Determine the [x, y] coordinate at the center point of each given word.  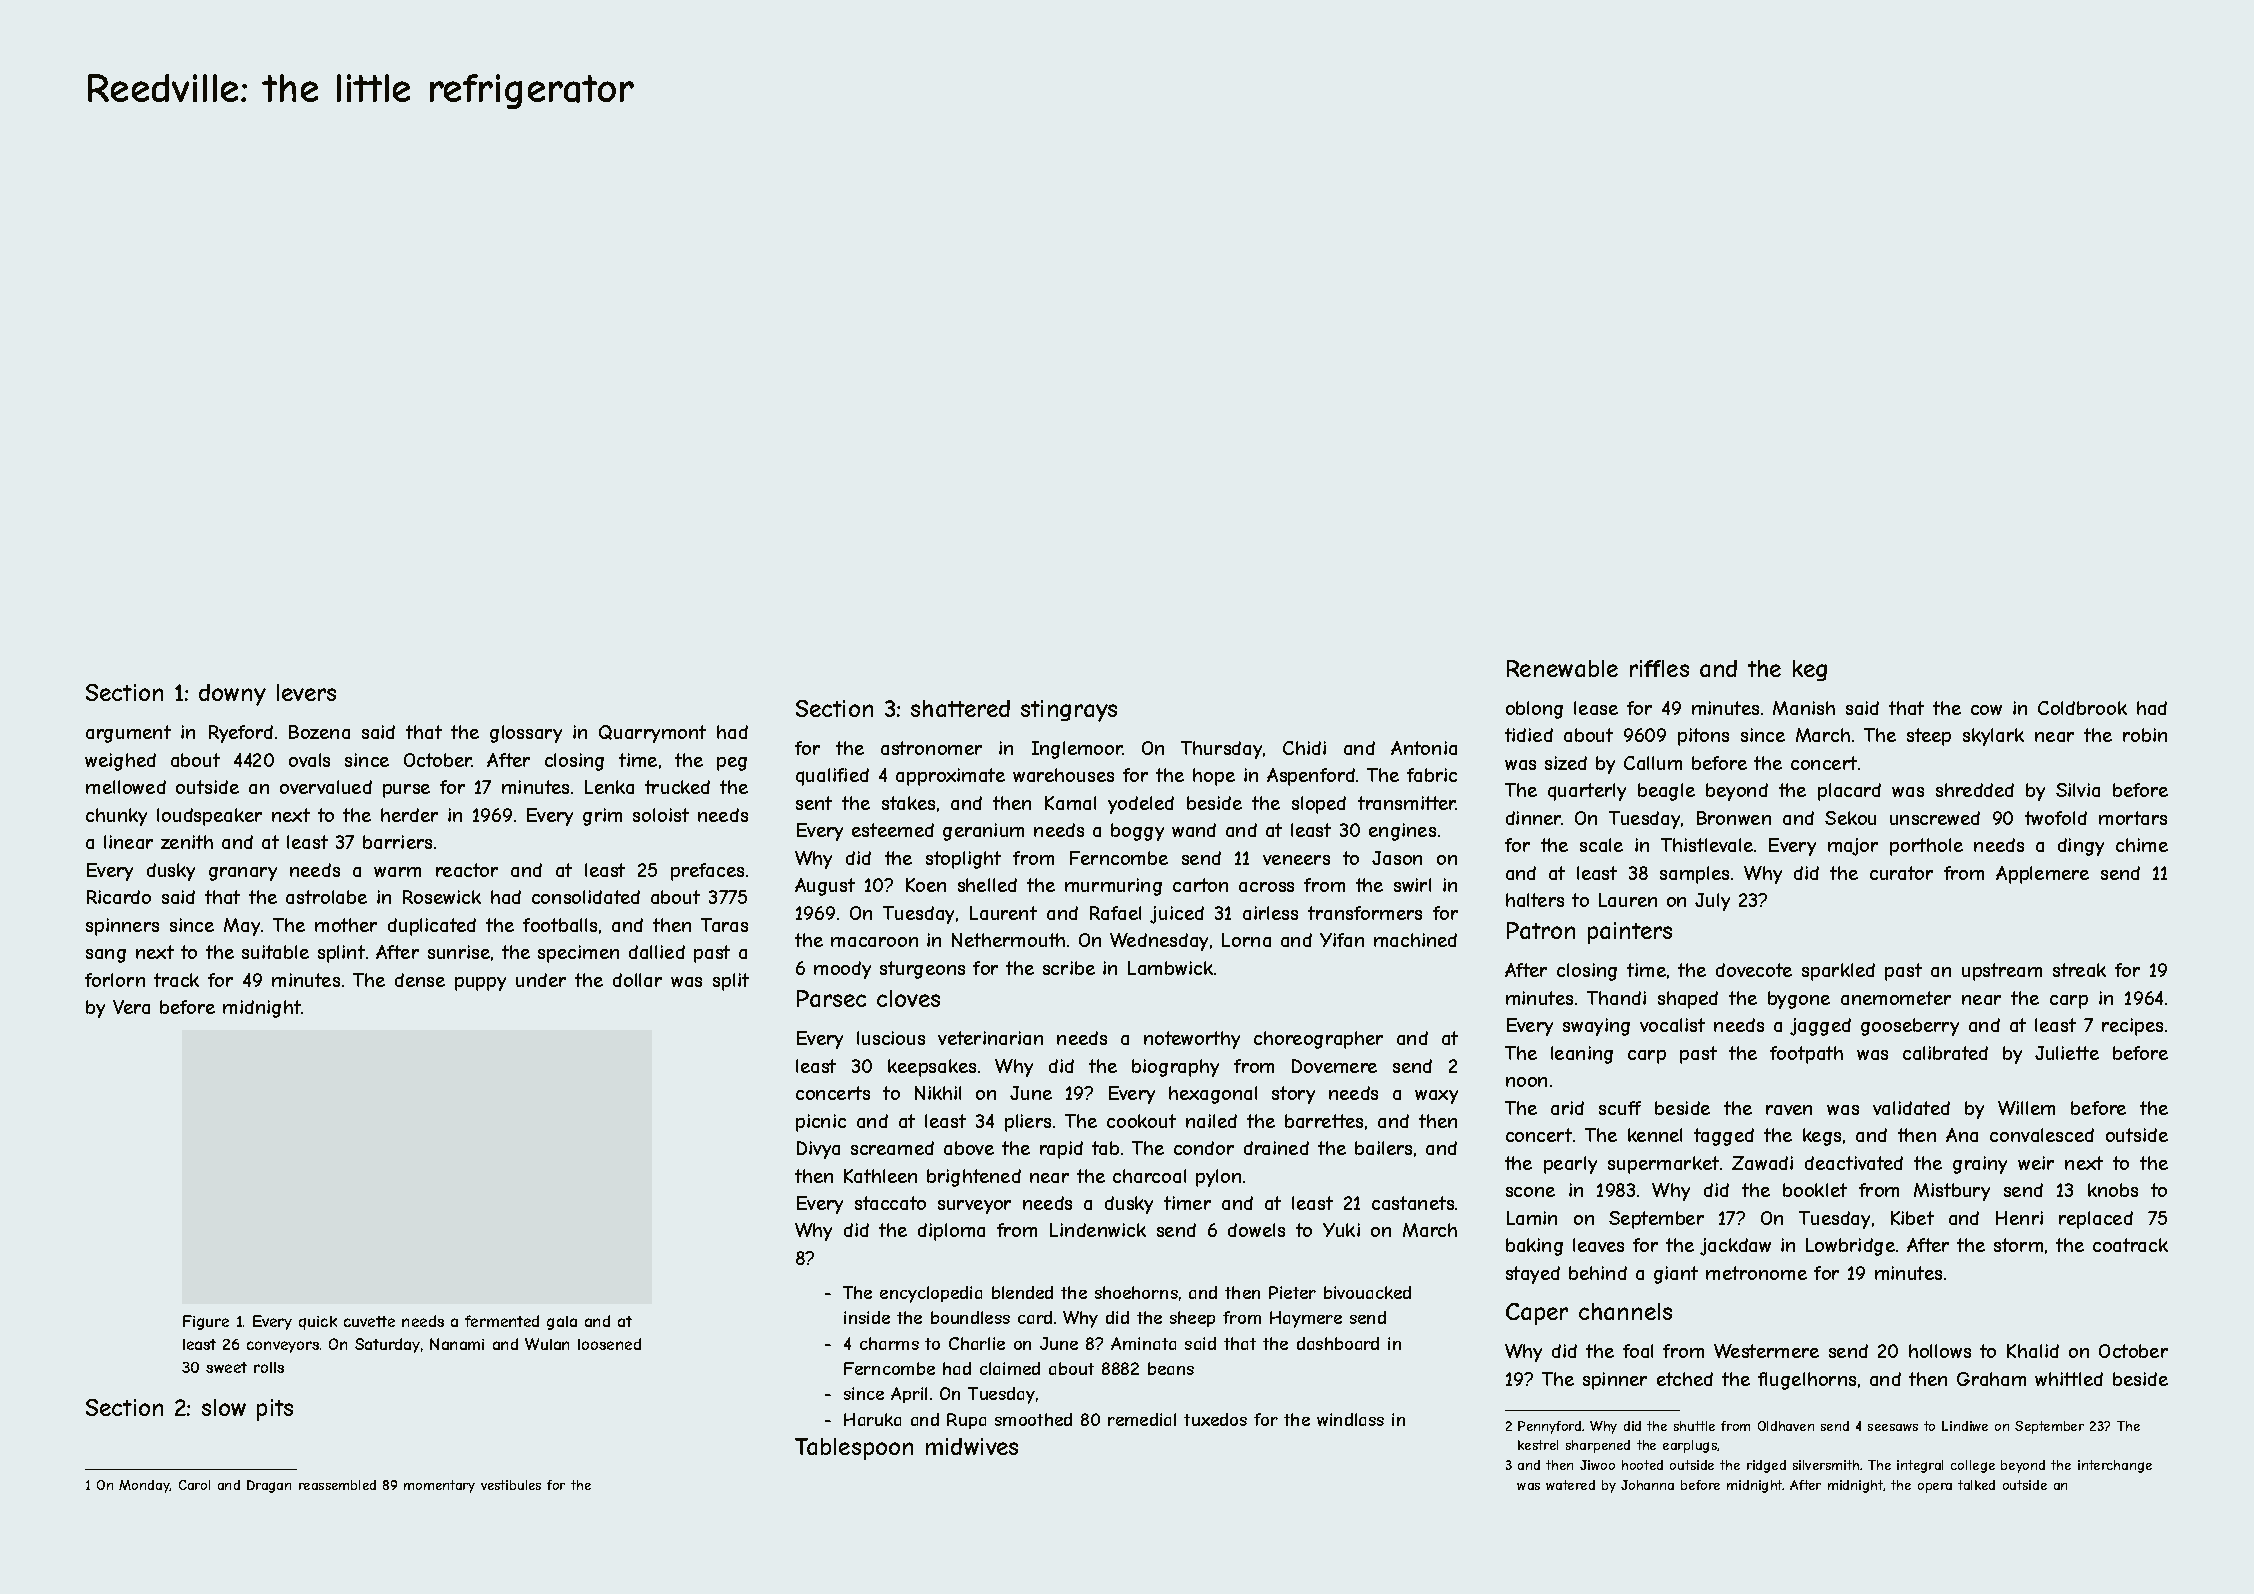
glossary [526, 734]
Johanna [1647, 1485]
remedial [1142, 1419]
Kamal [1070, 803]
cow [1986, 710]
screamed [892, 1148]
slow [224, 1407]
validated [1911, 1108]
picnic [821, 1123]
